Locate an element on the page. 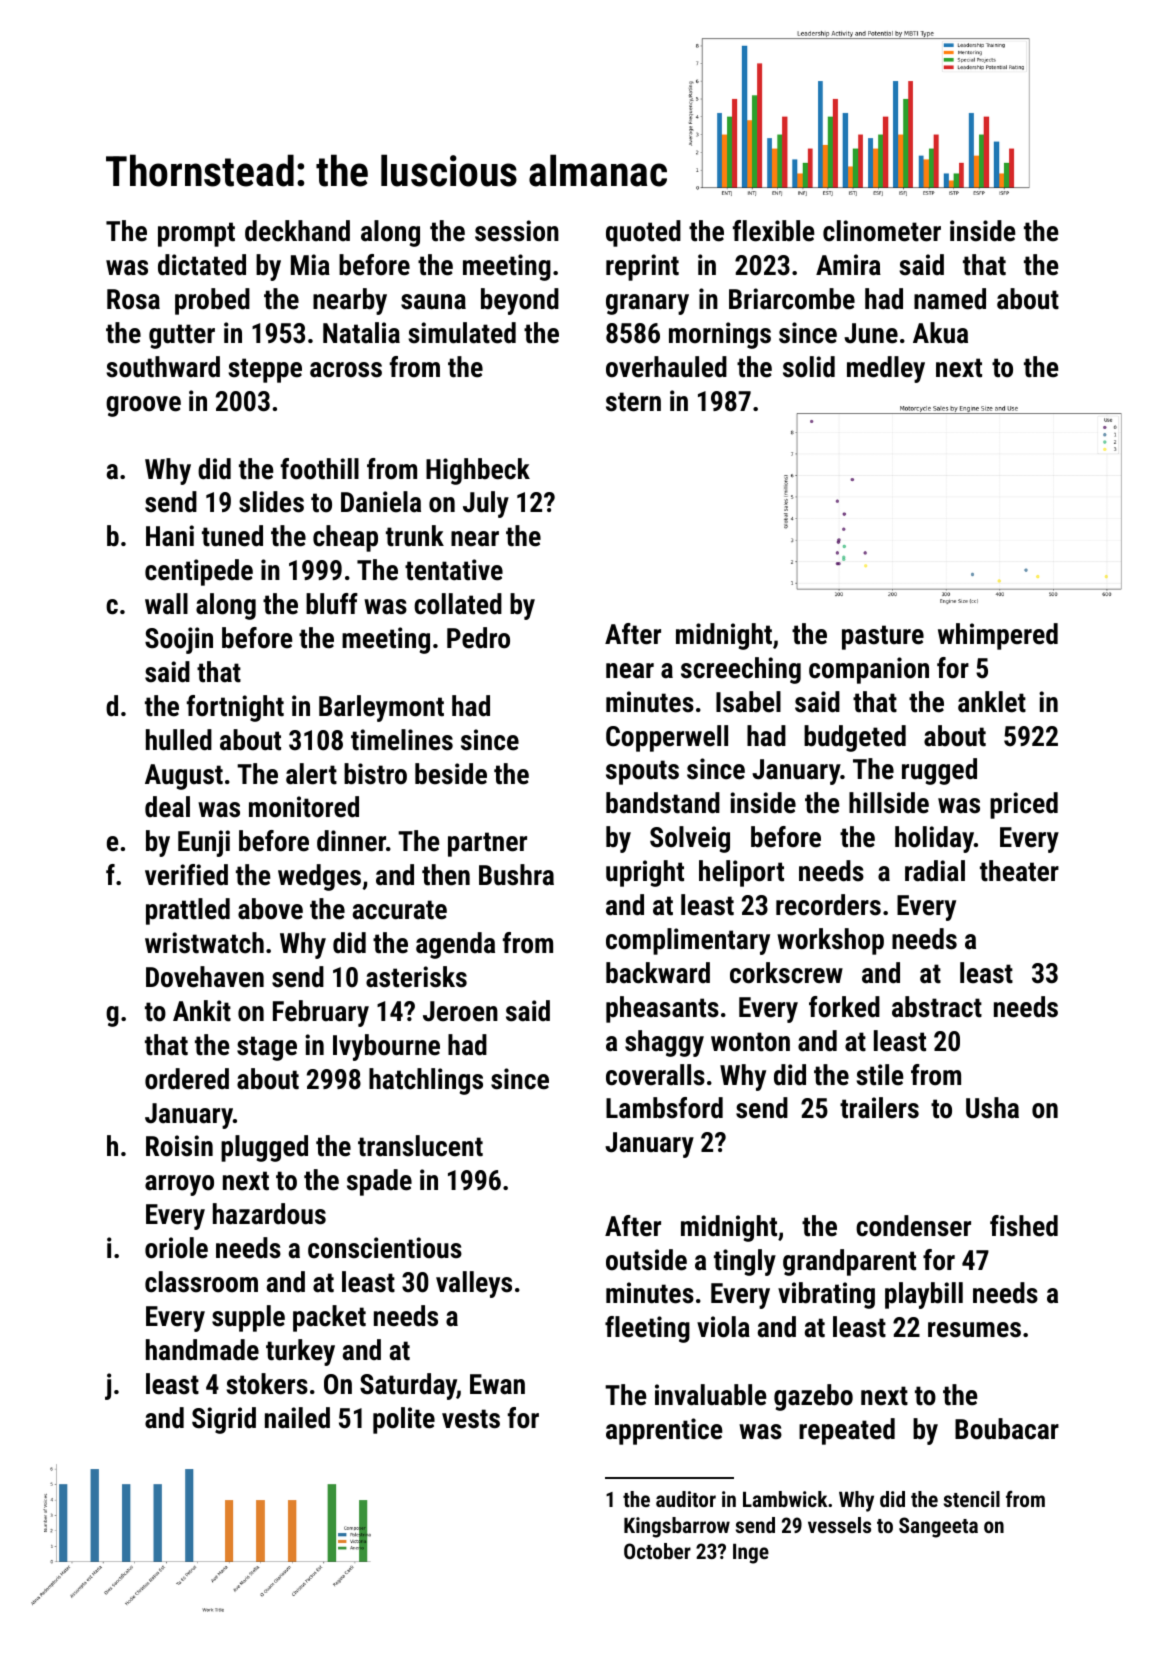 Image resolution: width=1165 pixels, height=1654 pixels. Pedro is located at coordinates (478, 638).
